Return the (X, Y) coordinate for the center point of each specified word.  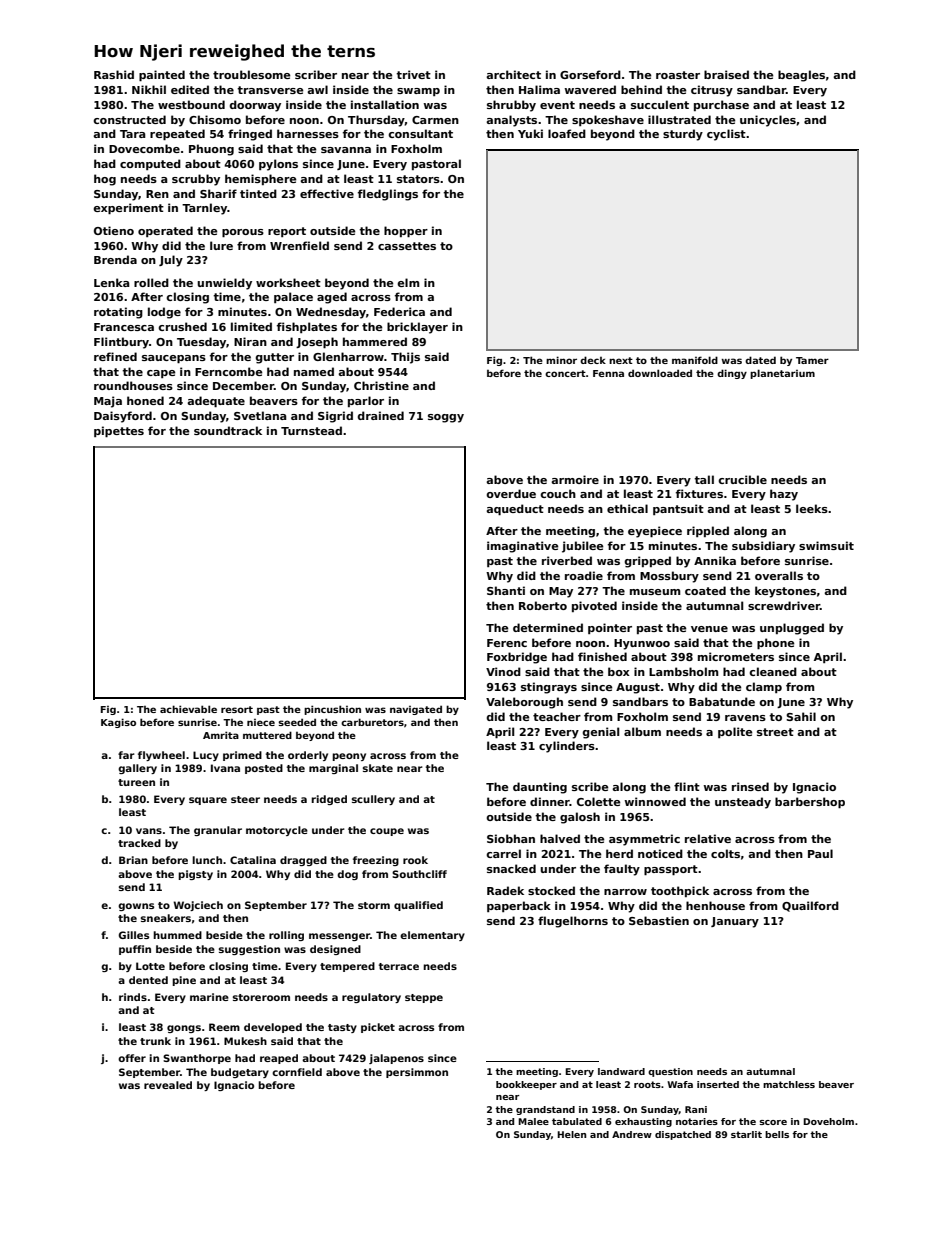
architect (513, 74)
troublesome (252, 74)
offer (132, 1058)
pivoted (594, 606)
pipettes (119, 431)
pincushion (332, 710)
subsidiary (763, 547)
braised (726, 74)
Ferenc (507, 643)
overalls (779, 575)
